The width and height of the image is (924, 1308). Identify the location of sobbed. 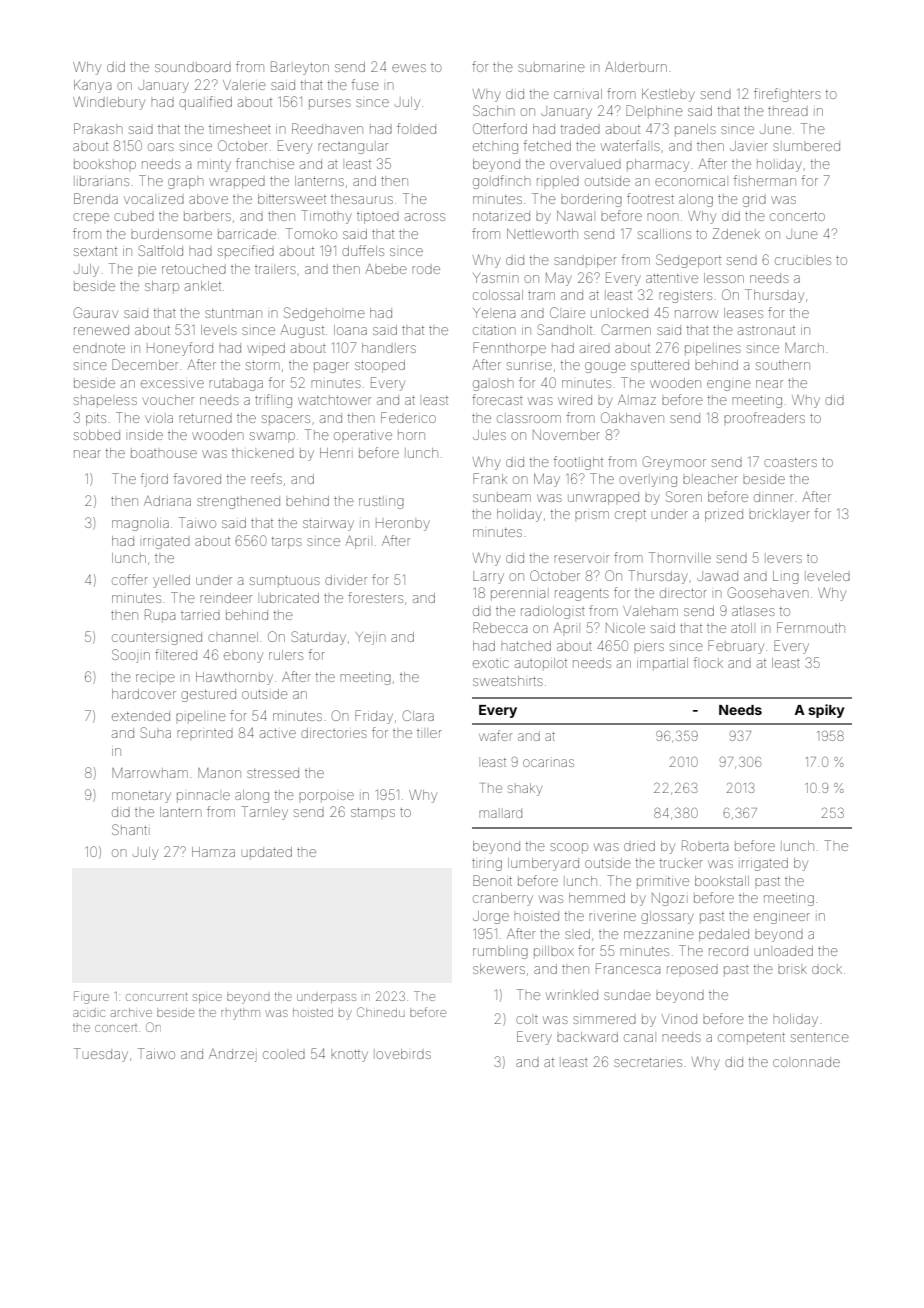
(97, 435).
